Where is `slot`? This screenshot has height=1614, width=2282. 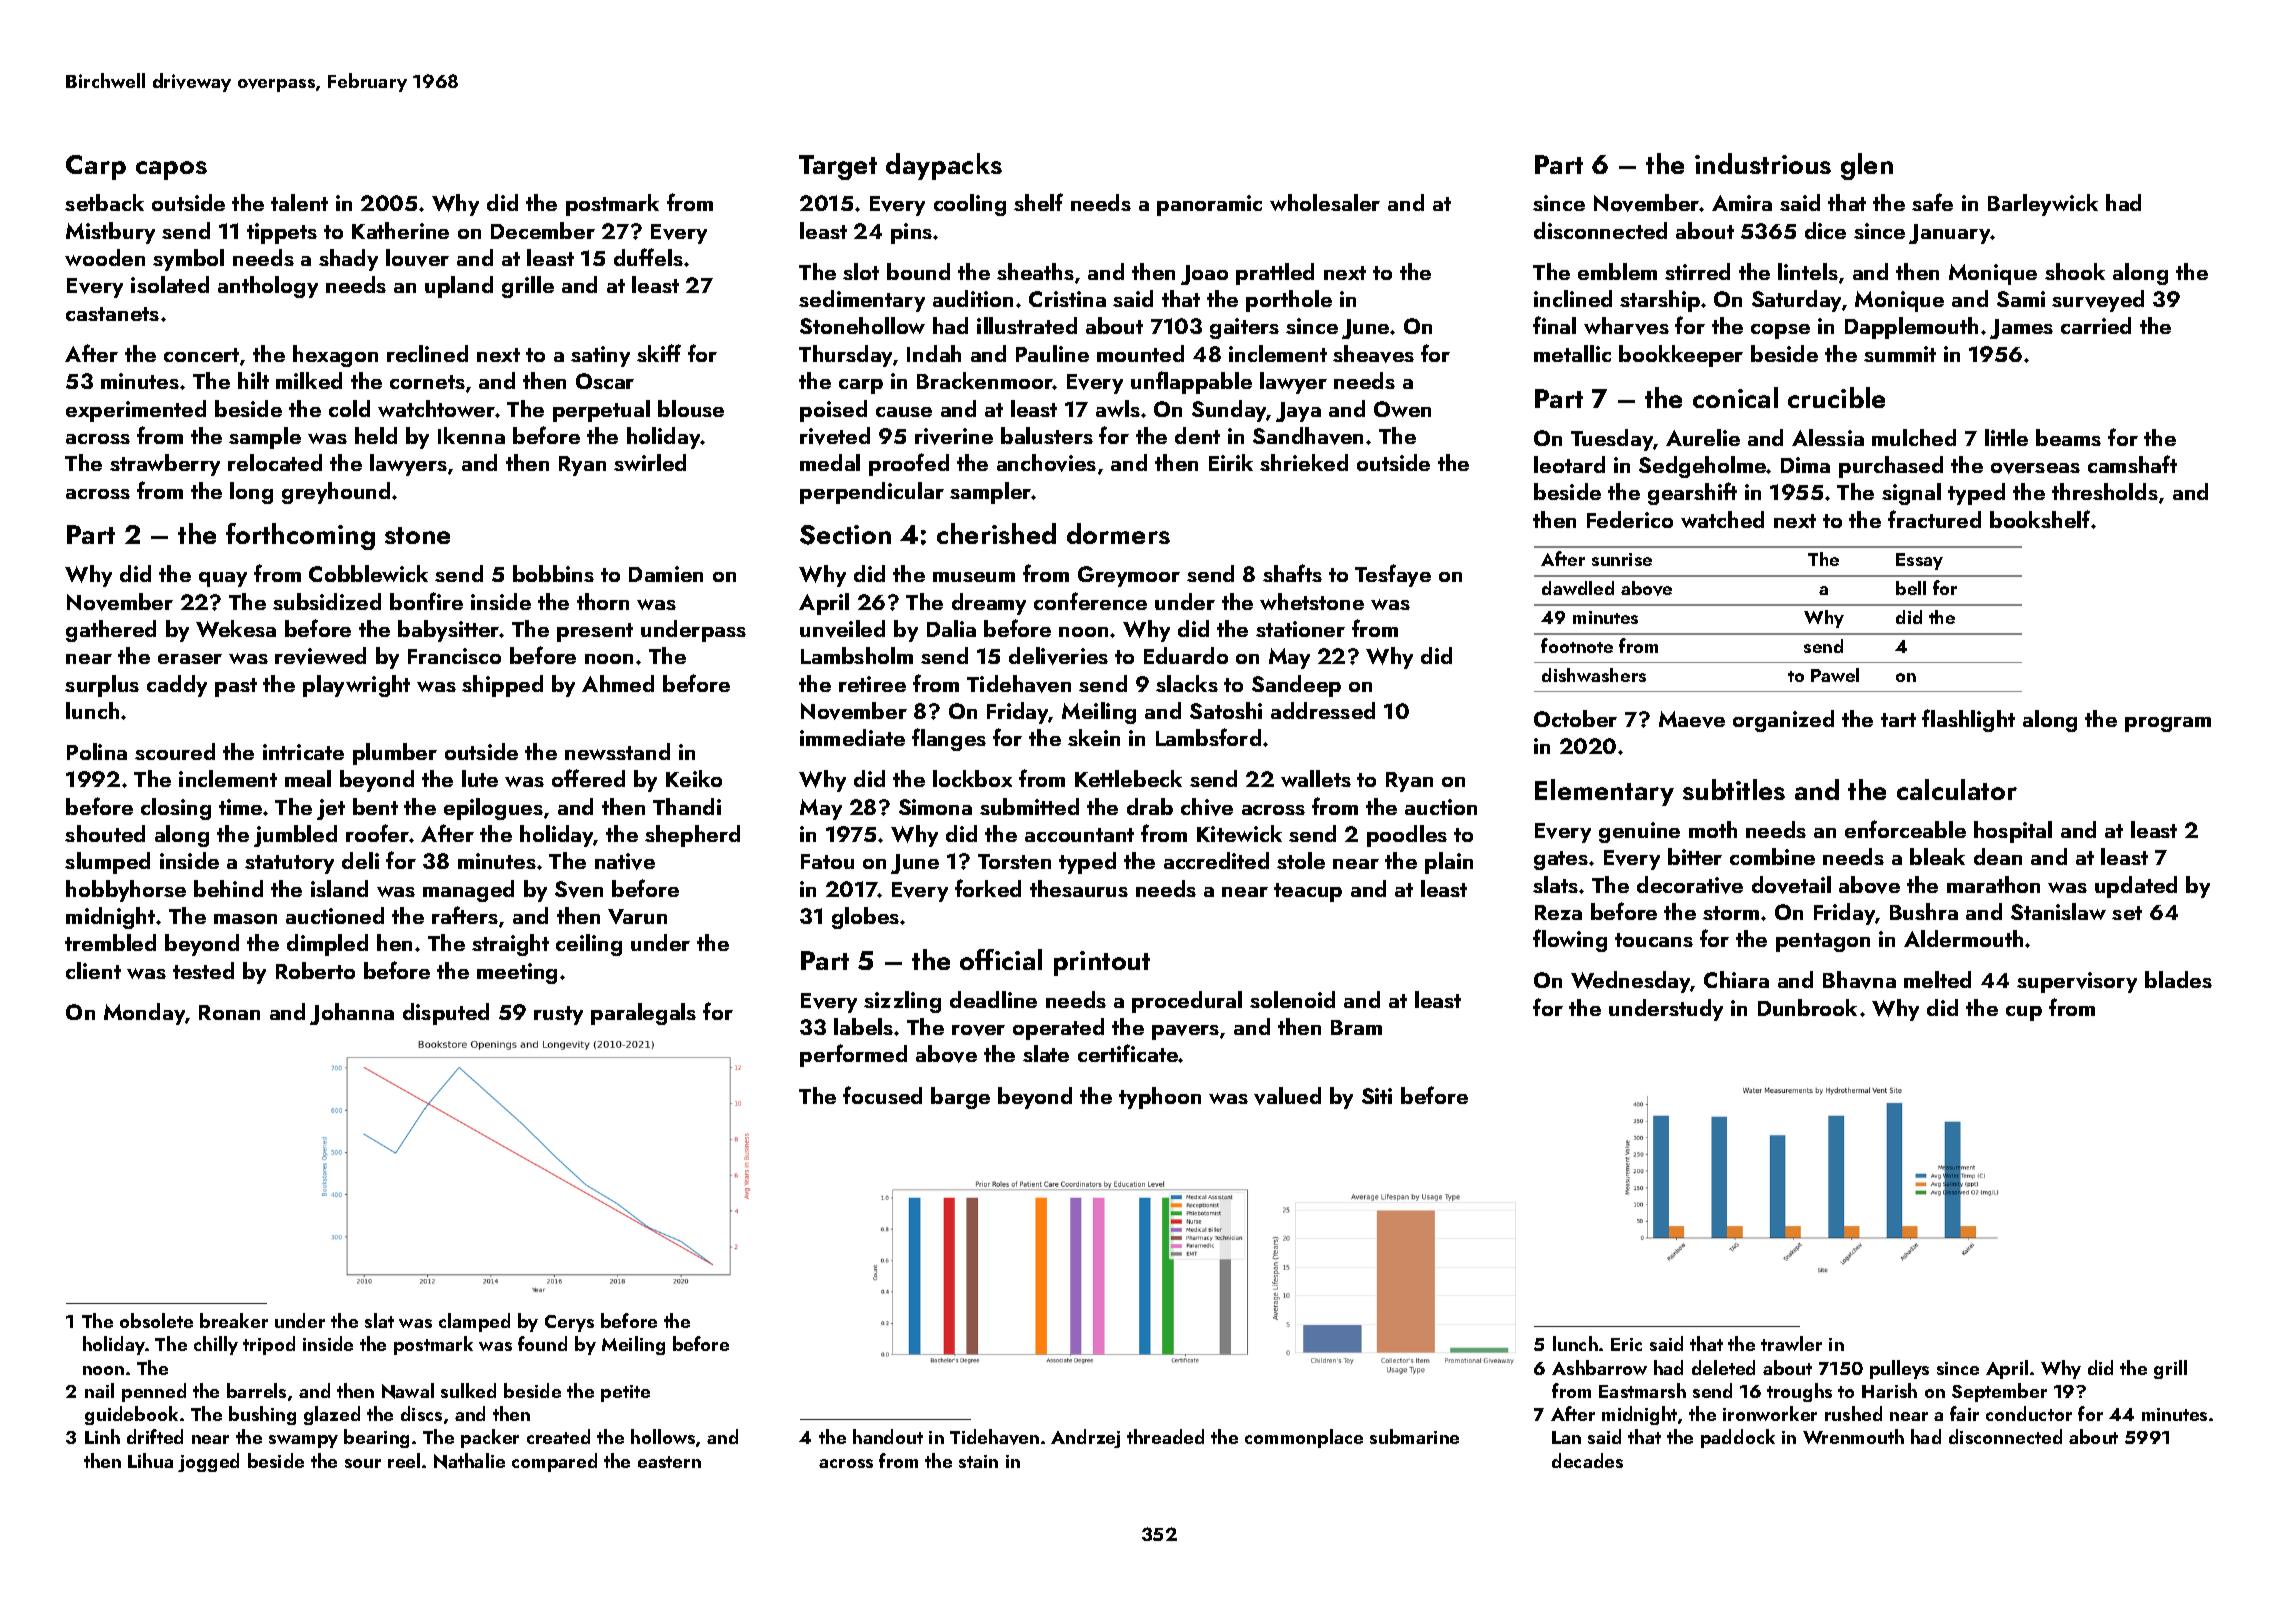 slot is located at coordinates (861, 271).
